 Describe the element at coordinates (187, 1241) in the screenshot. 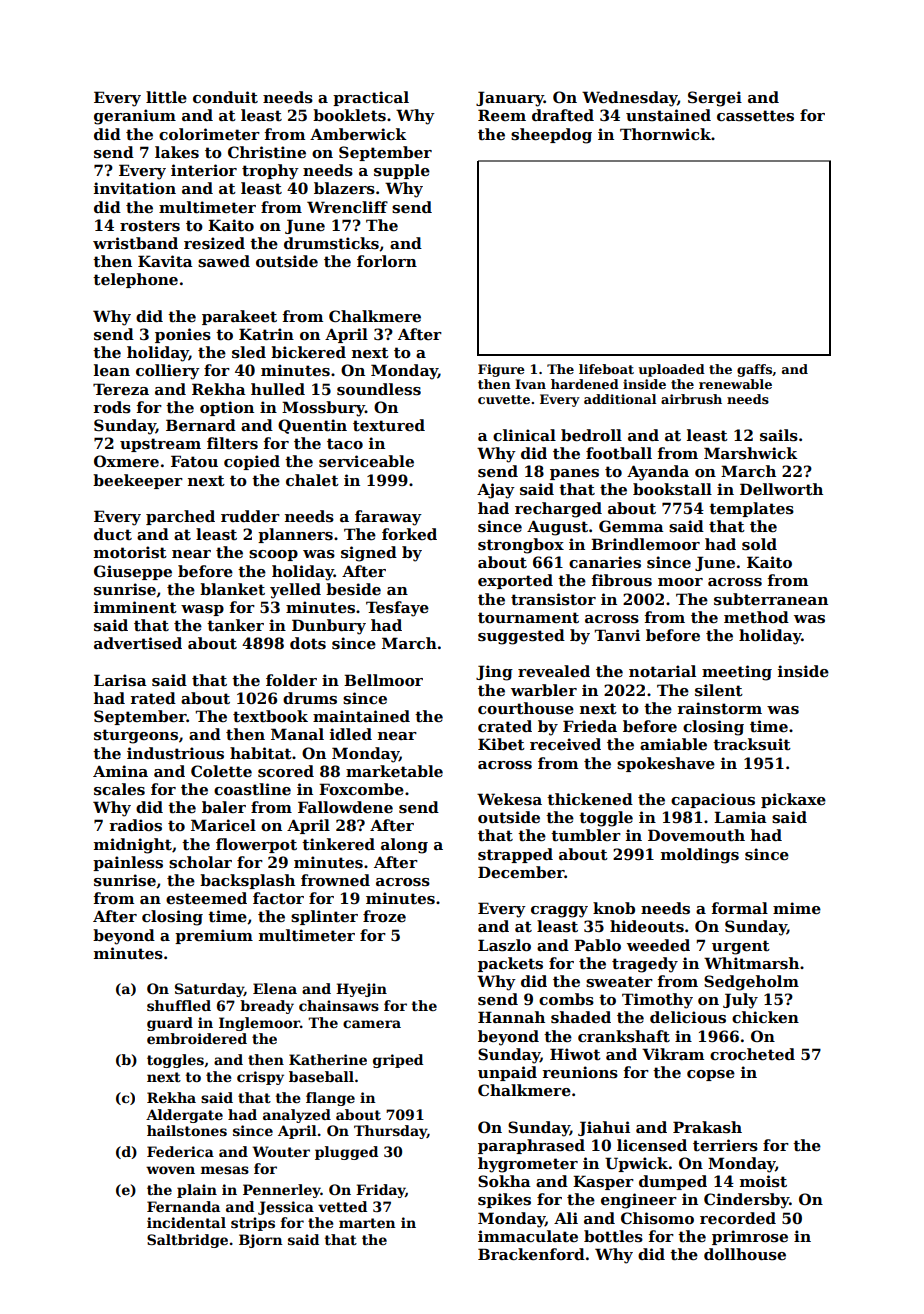

I see `Saltbridge` at that location.
